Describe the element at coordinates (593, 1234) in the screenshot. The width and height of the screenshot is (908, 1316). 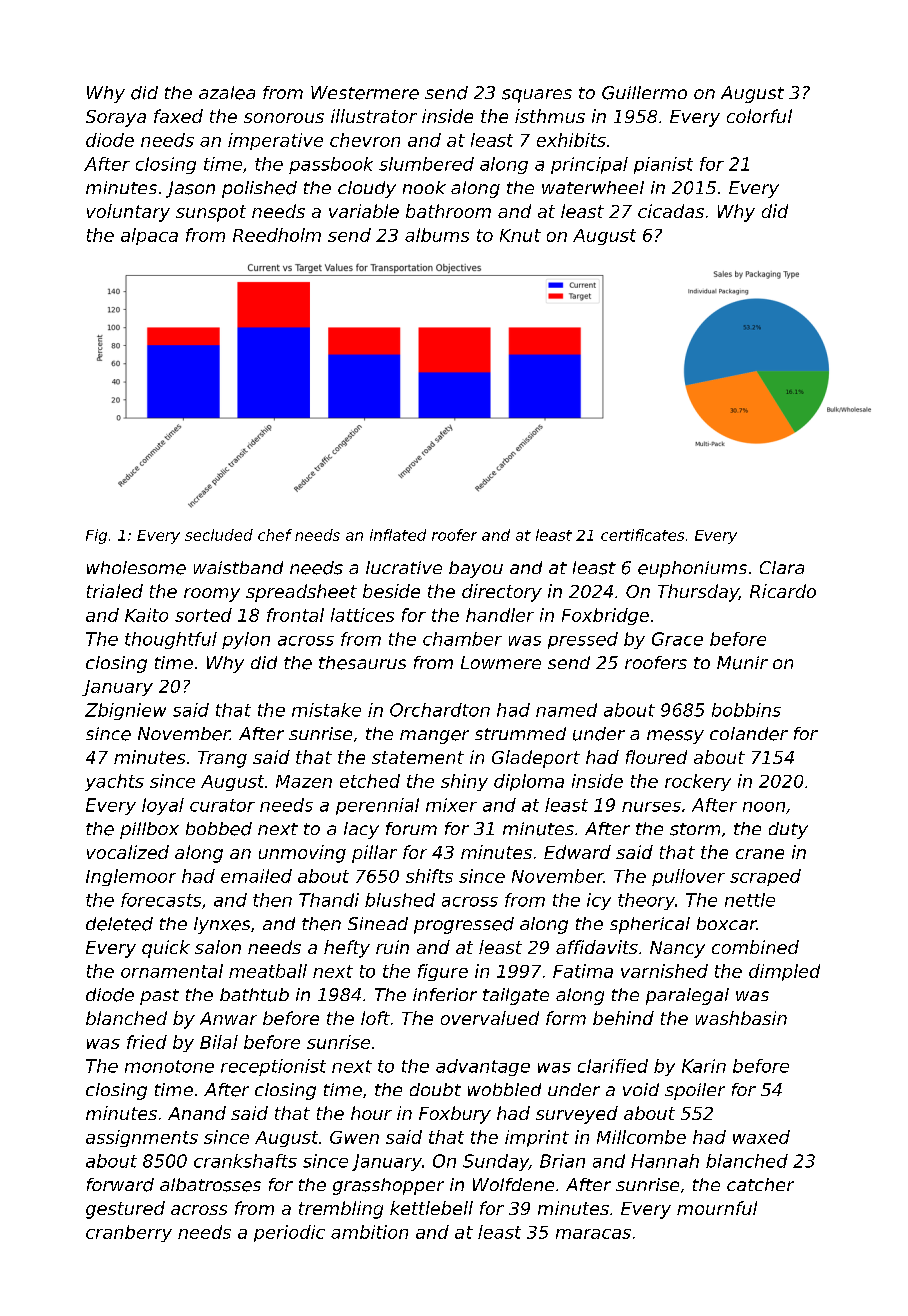
I see `maracas` at that location.
